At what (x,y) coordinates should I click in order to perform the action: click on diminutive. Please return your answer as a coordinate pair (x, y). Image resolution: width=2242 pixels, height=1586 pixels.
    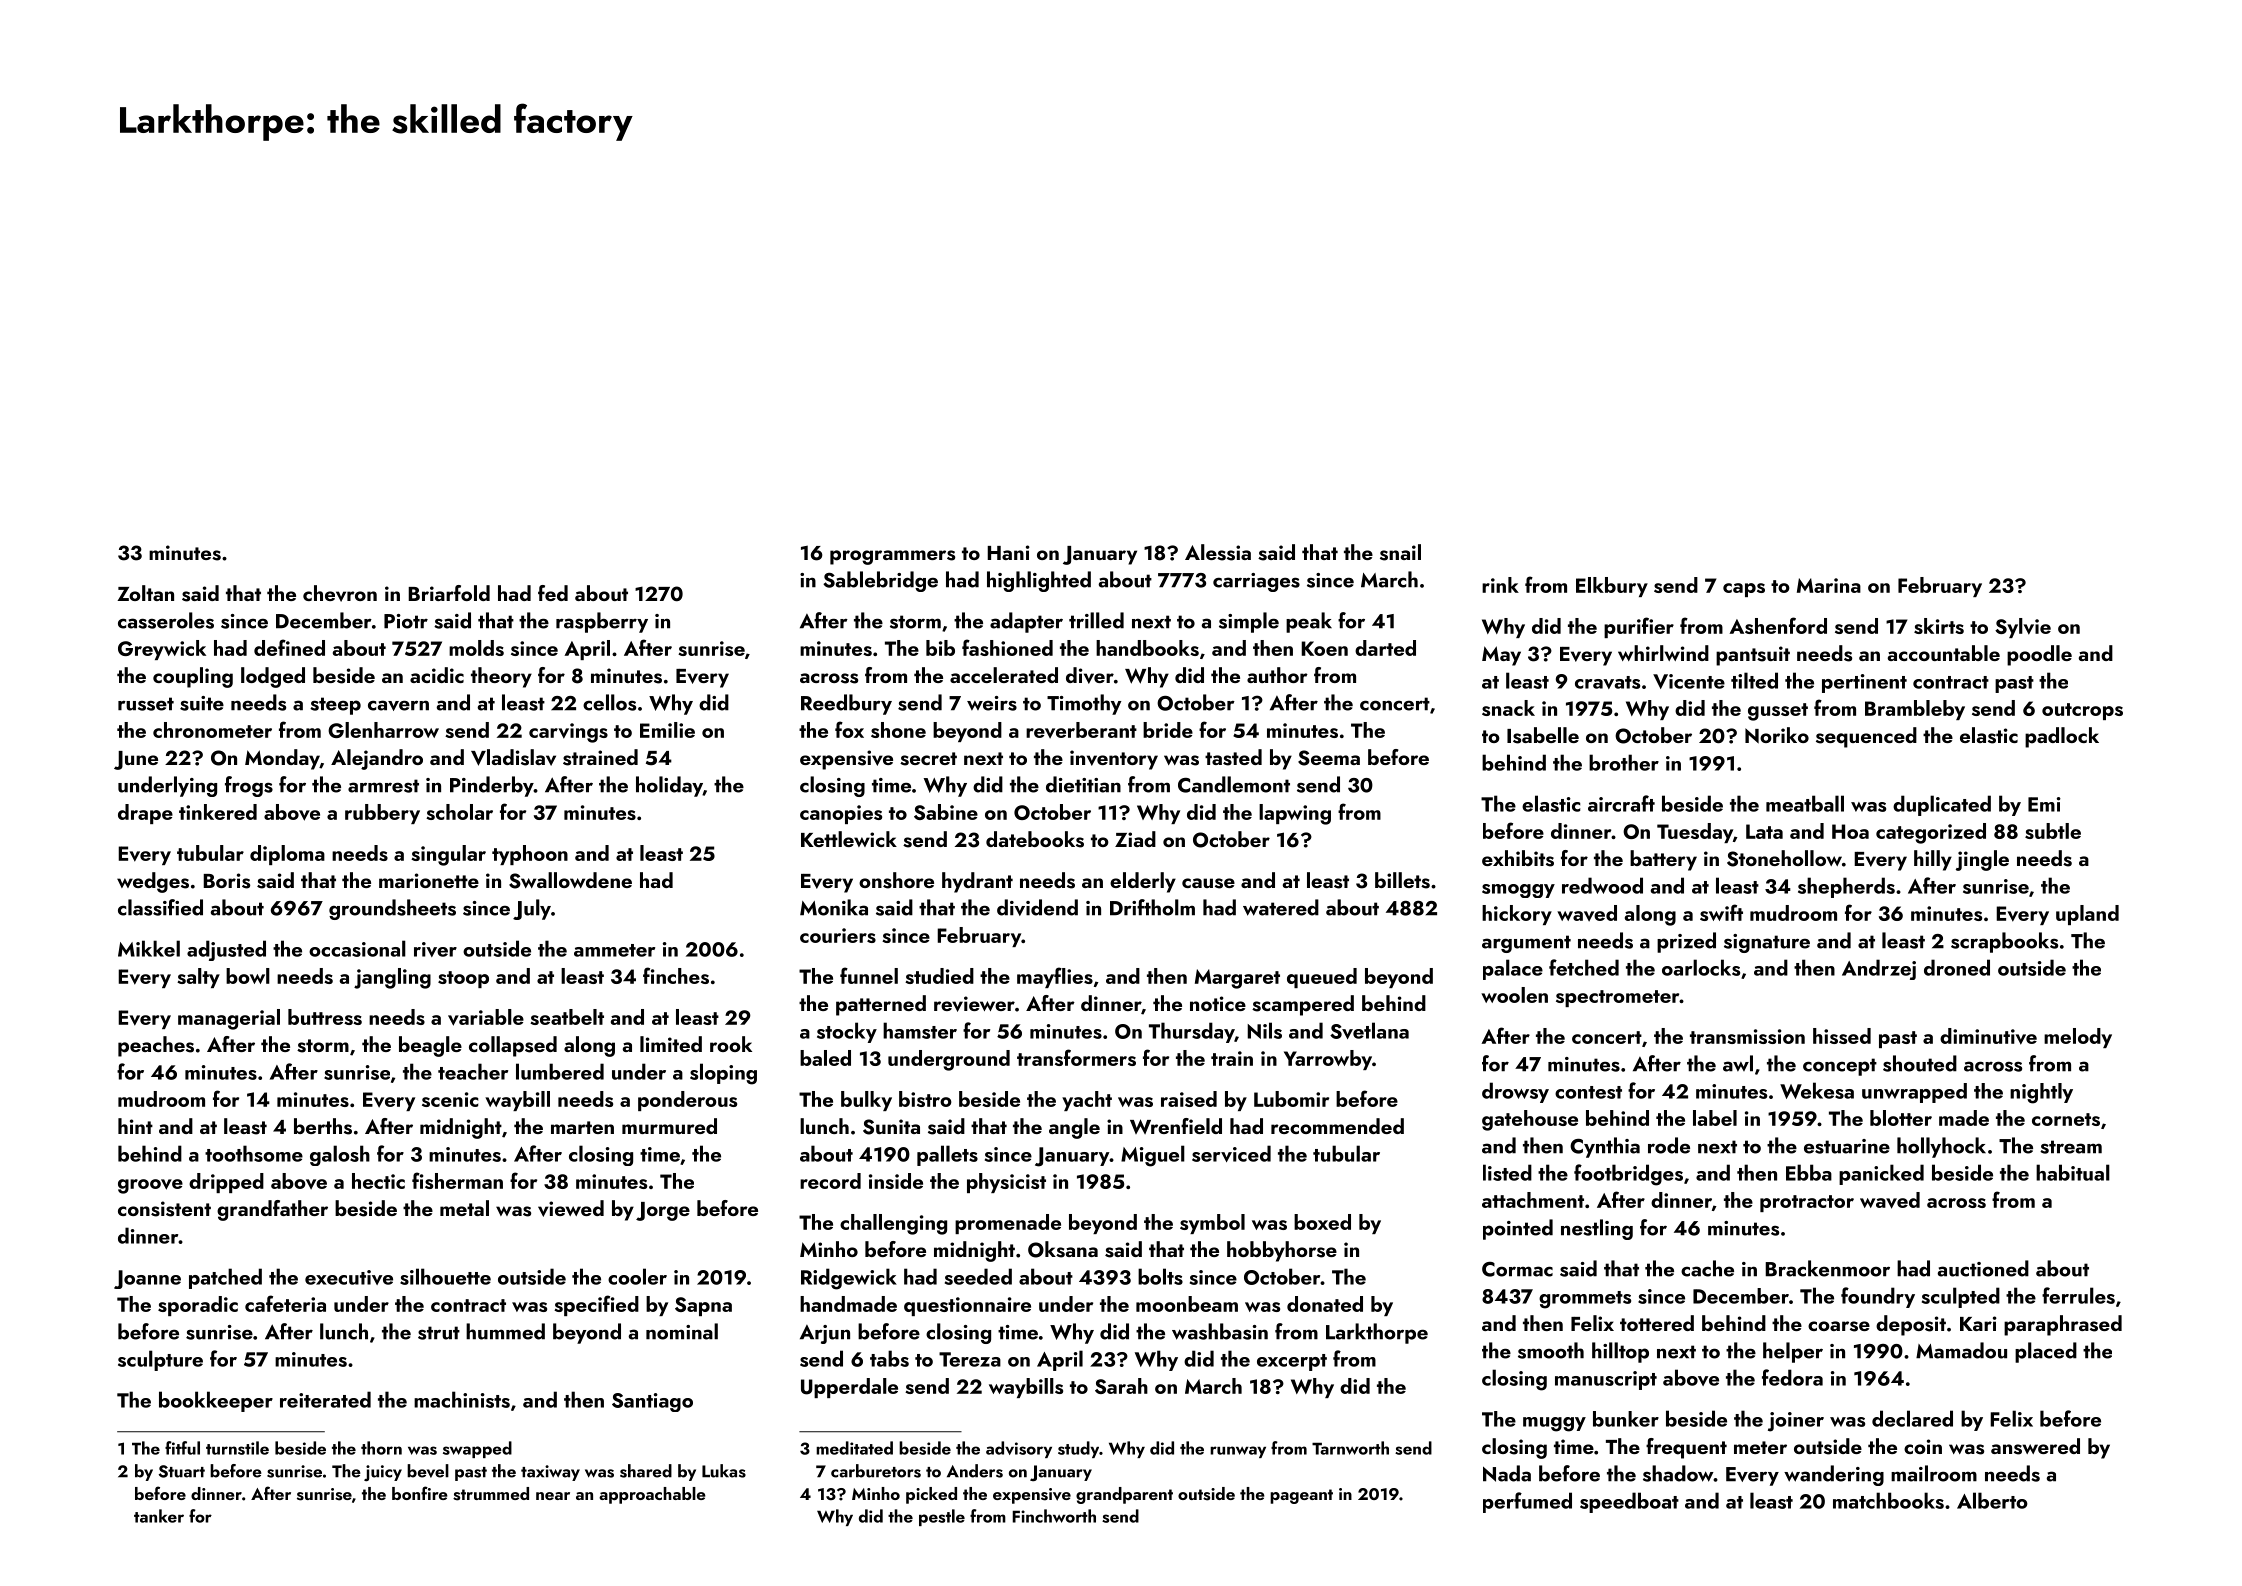
    Looking at the image, I should click on (1988, 1036).
